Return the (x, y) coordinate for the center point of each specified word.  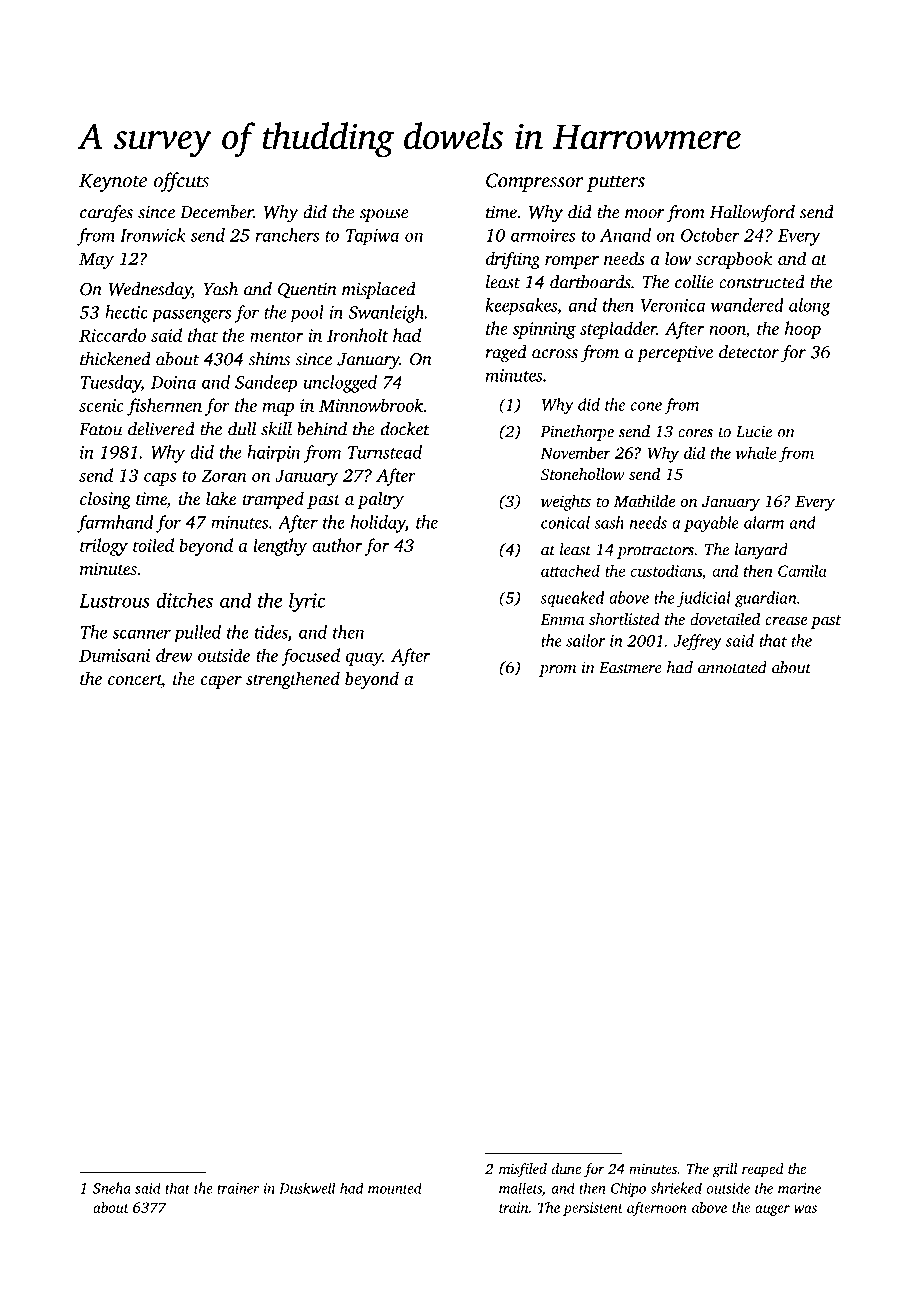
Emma (562, 619)
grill (725, 1170)
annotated (732, 667)
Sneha (112, 1188)
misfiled (523, 1170)
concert (135, 681)
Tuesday (111, 384)
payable (711, 524)
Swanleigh (386, 314)
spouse (384, 215)
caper (221, 682)
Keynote (113, 182)
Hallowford (752, 214)
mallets (520, 1188)
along (810, 307)
